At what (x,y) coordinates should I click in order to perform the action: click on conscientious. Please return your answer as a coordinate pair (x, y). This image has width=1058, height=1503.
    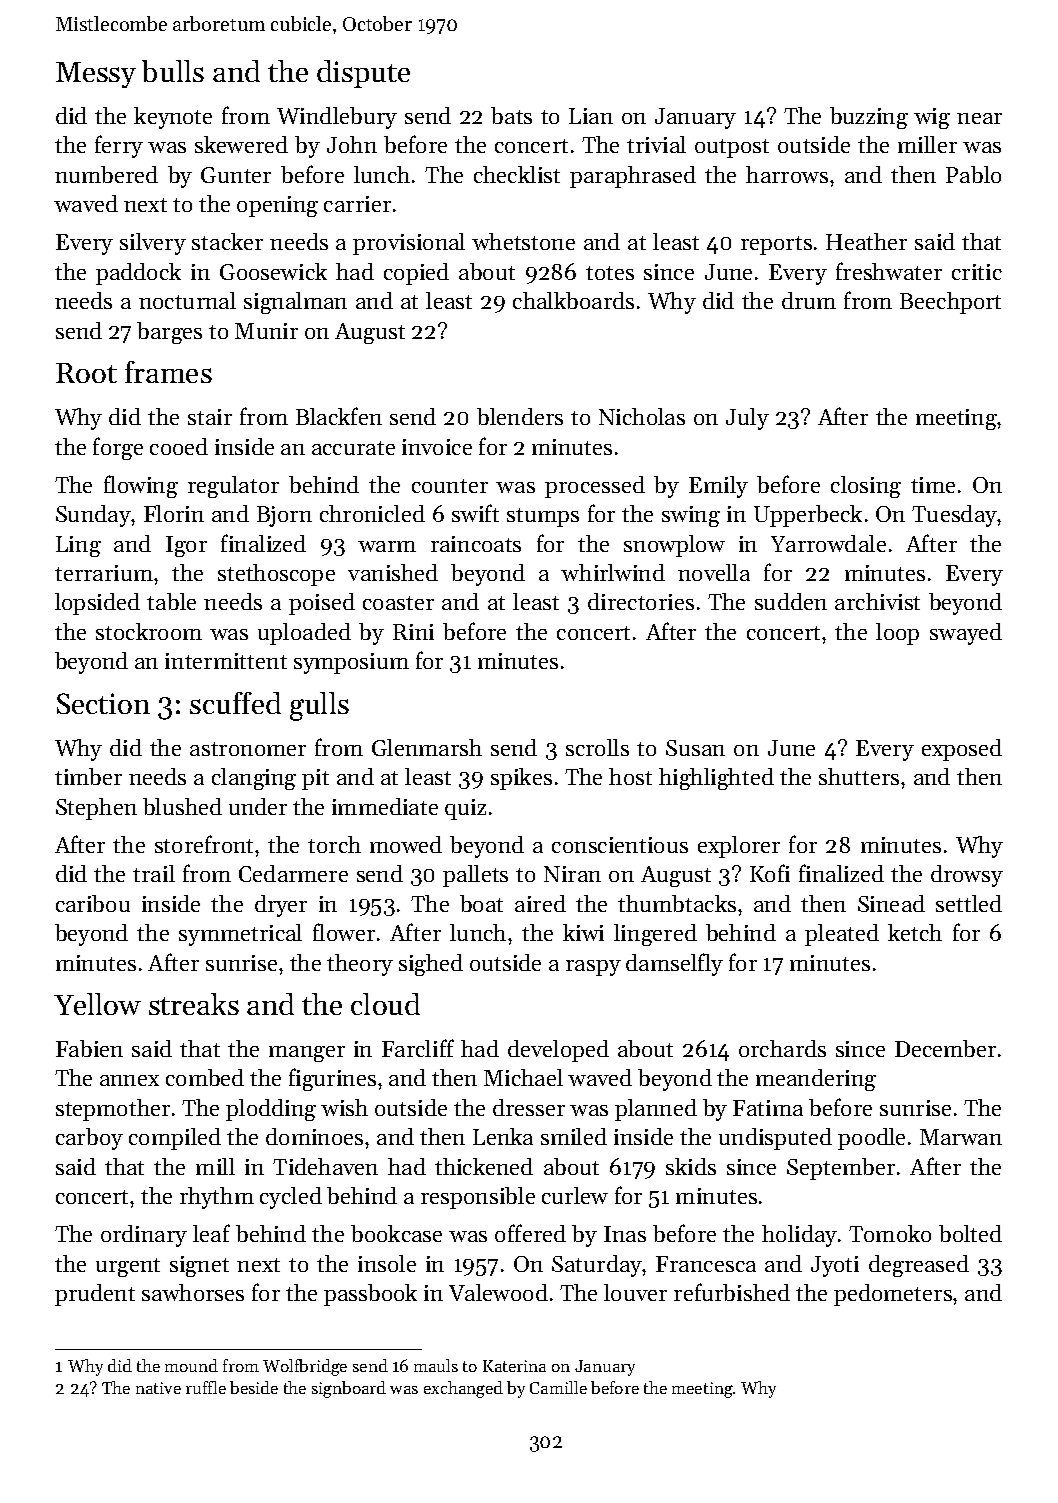
    Looking at the image, I should click on (620, 845).
